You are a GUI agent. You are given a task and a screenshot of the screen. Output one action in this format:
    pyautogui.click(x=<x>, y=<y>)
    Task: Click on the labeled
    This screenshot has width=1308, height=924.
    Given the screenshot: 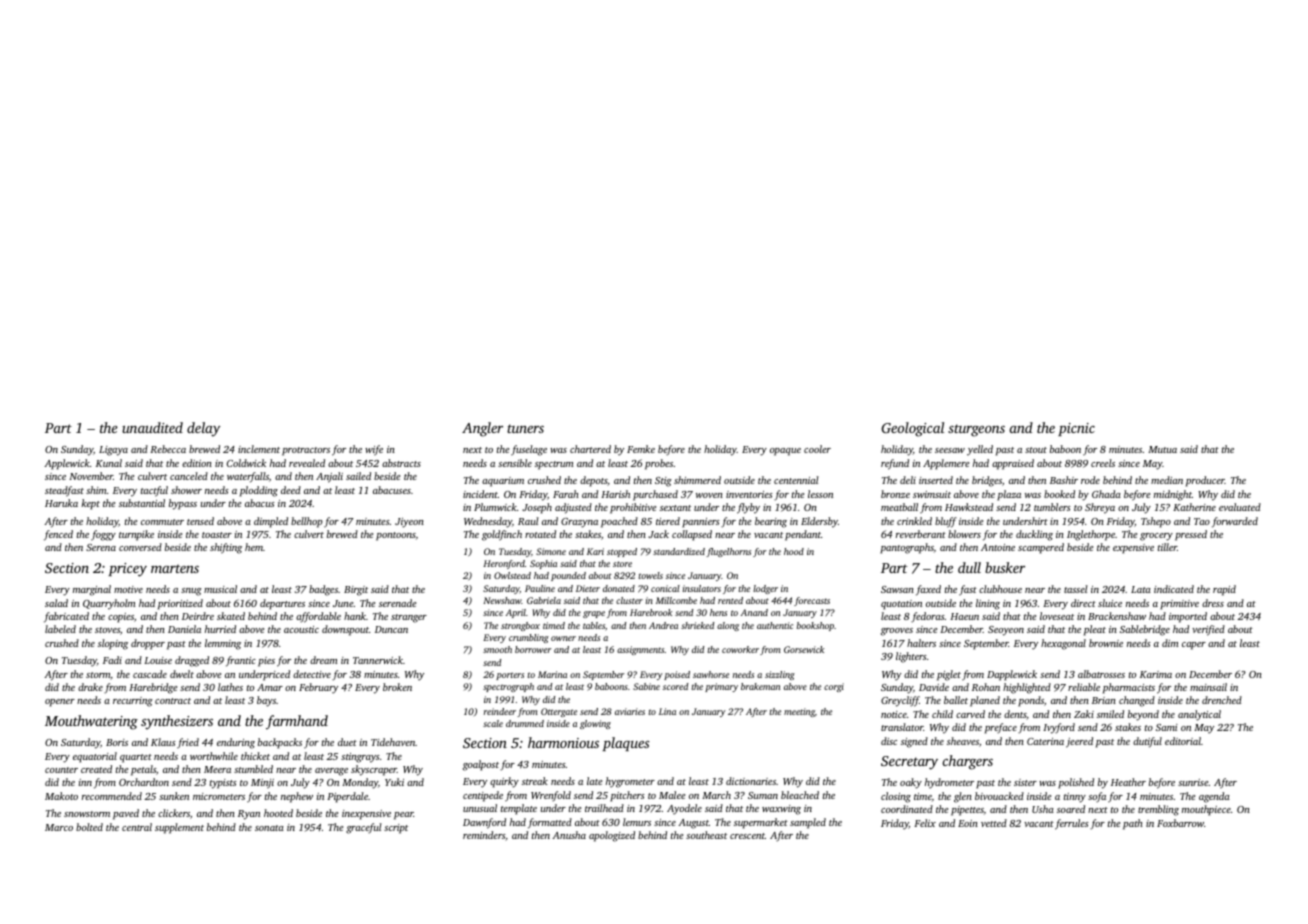 What is the action you would take?
    pyautogui.click(x=60, y=629)
